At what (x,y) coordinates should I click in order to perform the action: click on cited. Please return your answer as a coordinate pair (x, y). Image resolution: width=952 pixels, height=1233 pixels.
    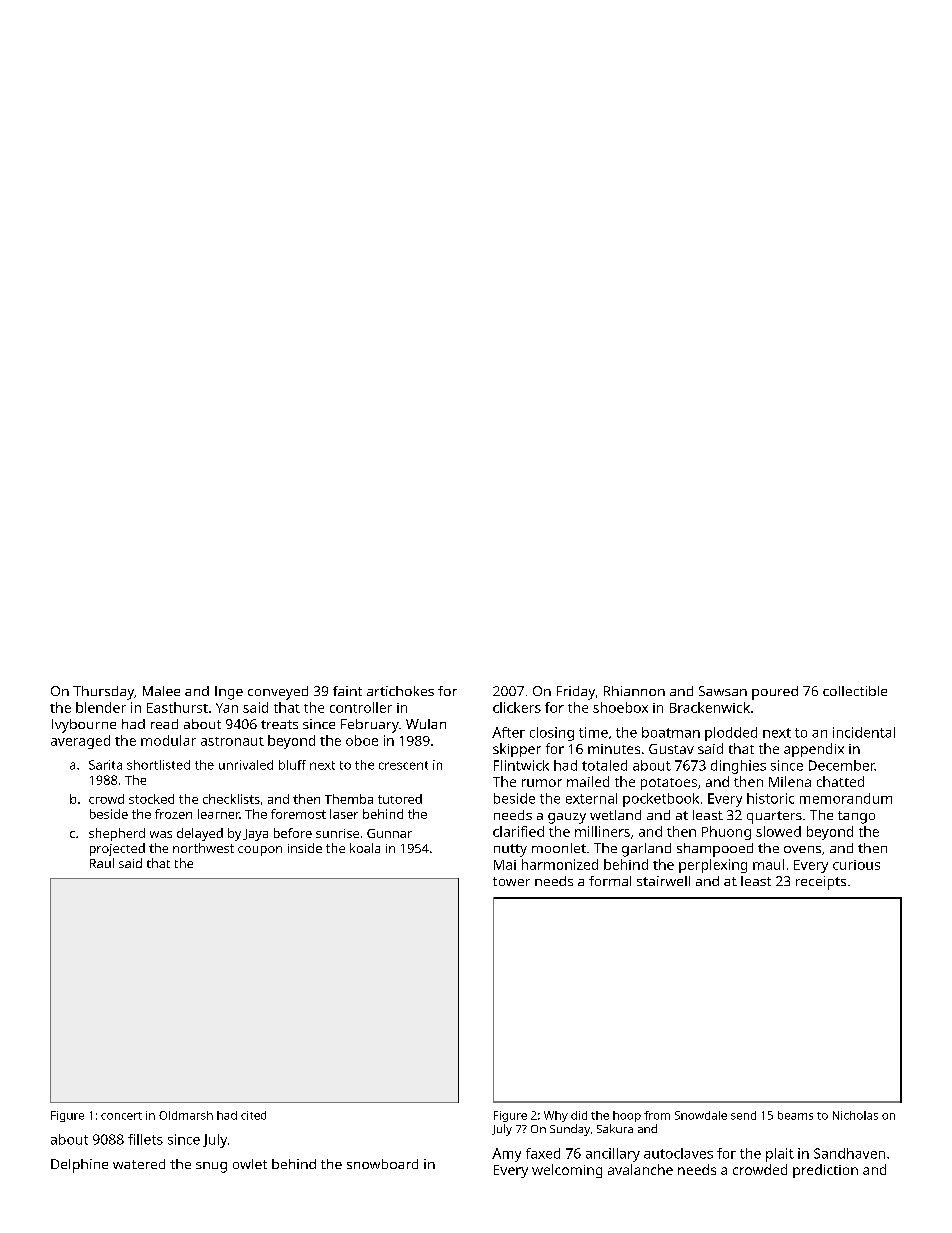
    Looking at the image, I should click on (253, 1115).
